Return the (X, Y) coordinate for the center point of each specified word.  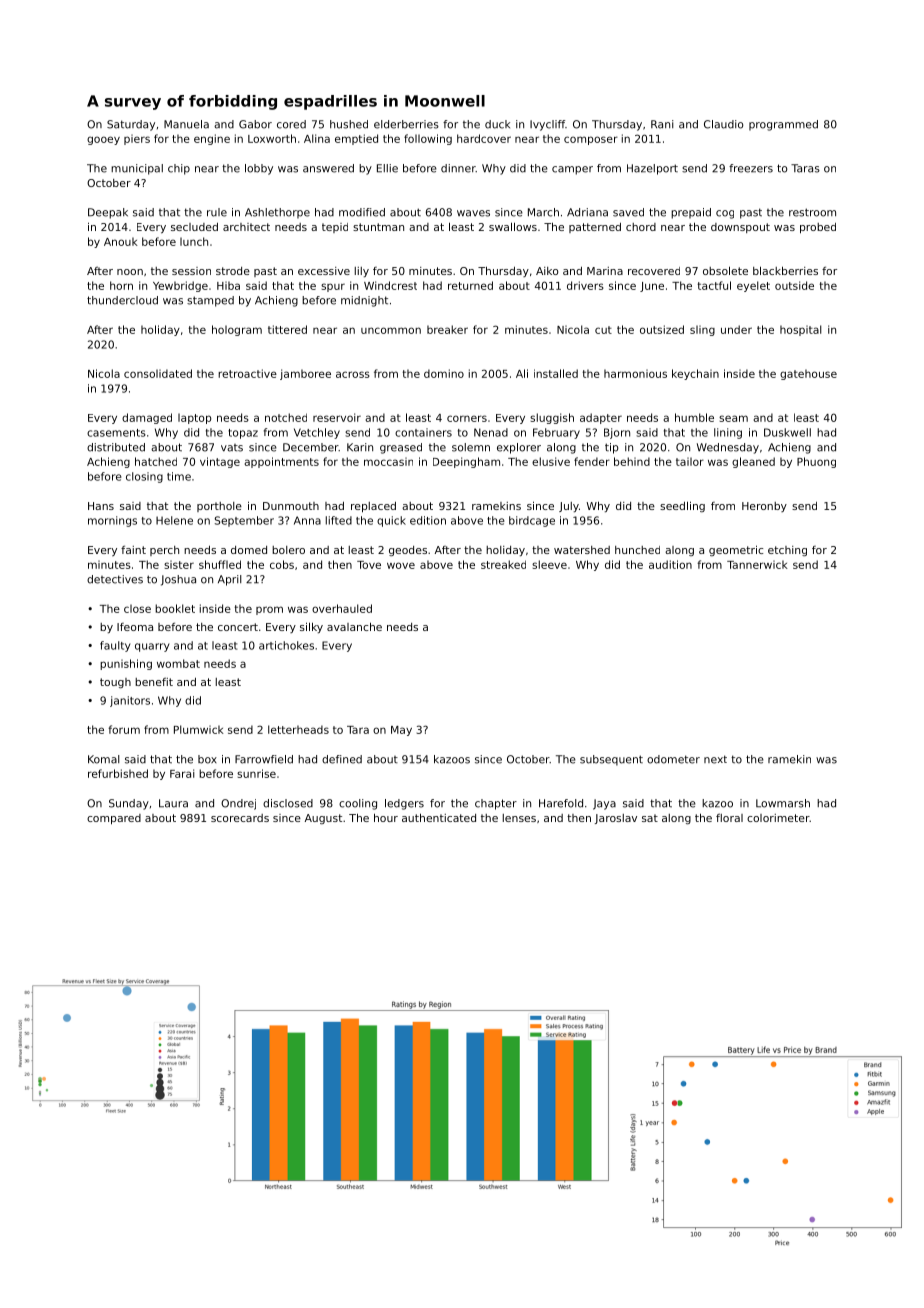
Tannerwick (757, 564)
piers (137, 139)
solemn (471, 447)
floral (729, 817)
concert (238, 627)
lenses (519, 818)
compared (114, 819)
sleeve (549, 564)
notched (286, 417)
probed (818, 228)
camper (572, 170)
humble (694, 417)
